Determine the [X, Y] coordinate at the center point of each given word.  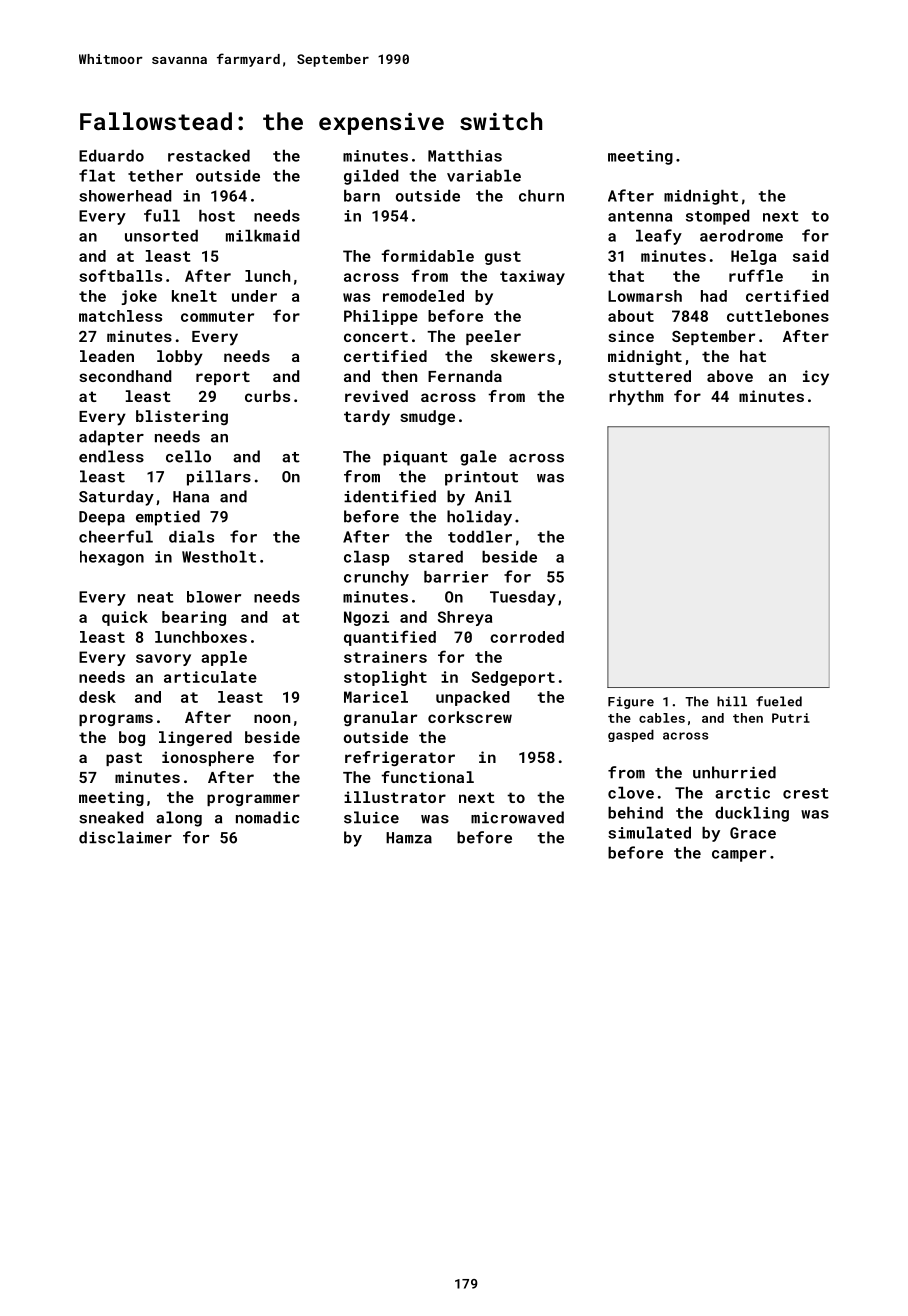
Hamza [409, 838]
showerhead [125, 196]
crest [806, 793]
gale [478, 458]
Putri [791, 718]
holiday [479, 518]
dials [191, 537]
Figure [631, 703]
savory [163, 660]
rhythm [636, 398]
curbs [267, 396]
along [179, 819]
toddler [480, 537]
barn [362, 196]
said [810, 256]
